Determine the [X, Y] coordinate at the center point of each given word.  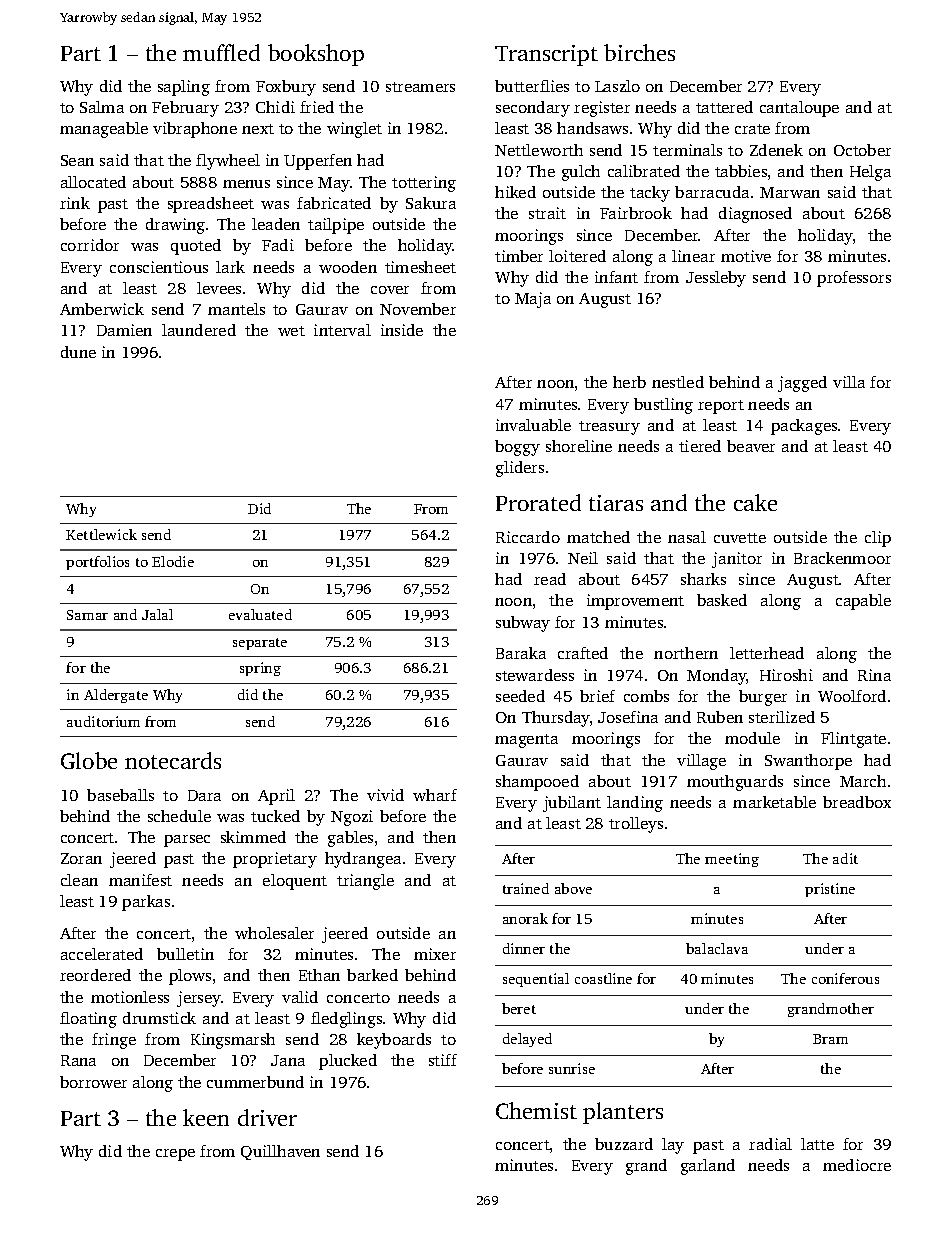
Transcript [546, 55]
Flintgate [853, 740]
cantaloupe [799, 109]
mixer [435, 954]
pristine [830, 890]
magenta [526, 741]
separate [260, 644]
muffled [221, 52]
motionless [130, 997]
